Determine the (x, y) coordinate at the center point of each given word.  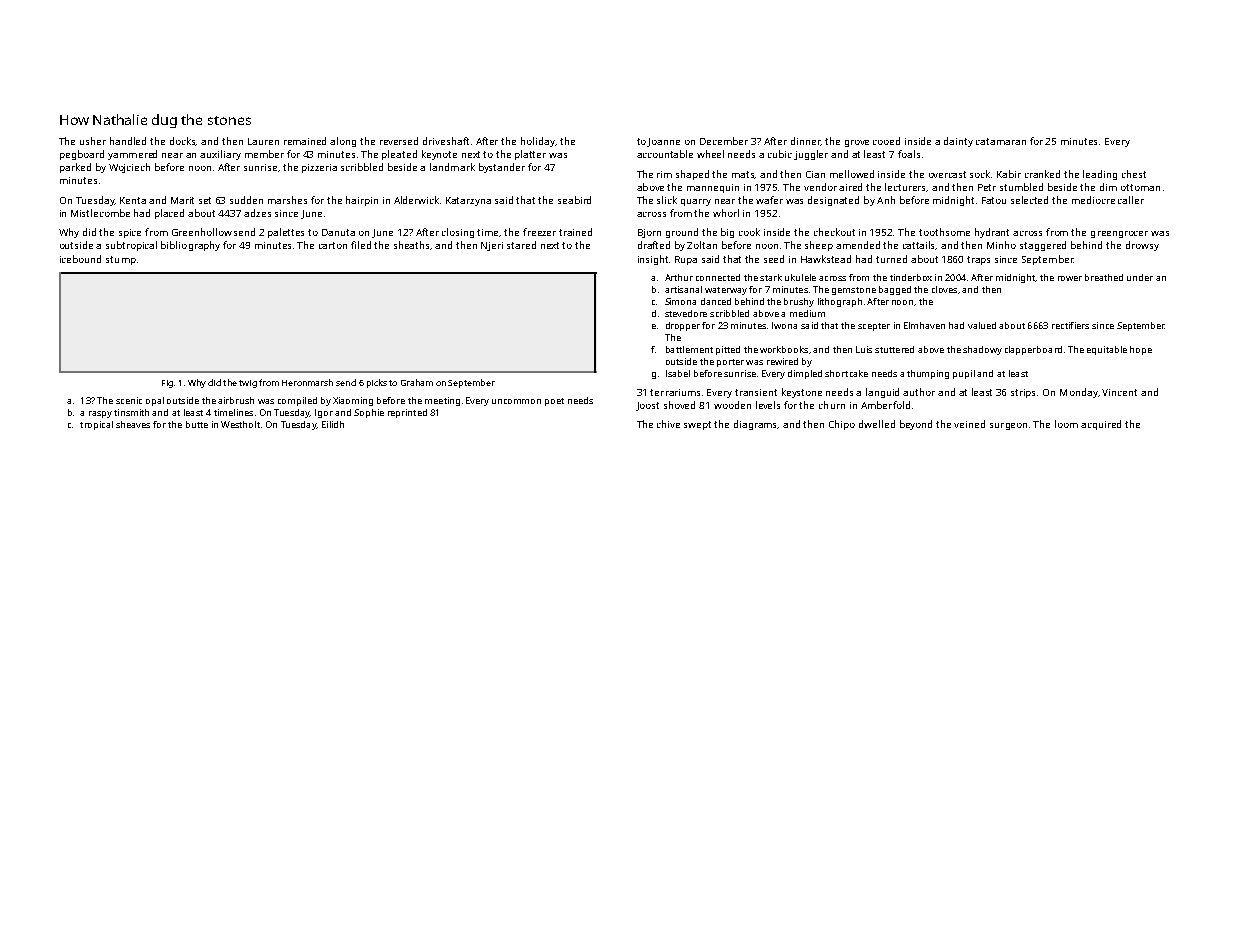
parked (75, 168)
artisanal (683, 289)
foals (909, 154)
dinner (806, 141)
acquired (1101, 425)
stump (121, 260)
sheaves (133, 424)
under (1140, 277)
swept (697, 425)
